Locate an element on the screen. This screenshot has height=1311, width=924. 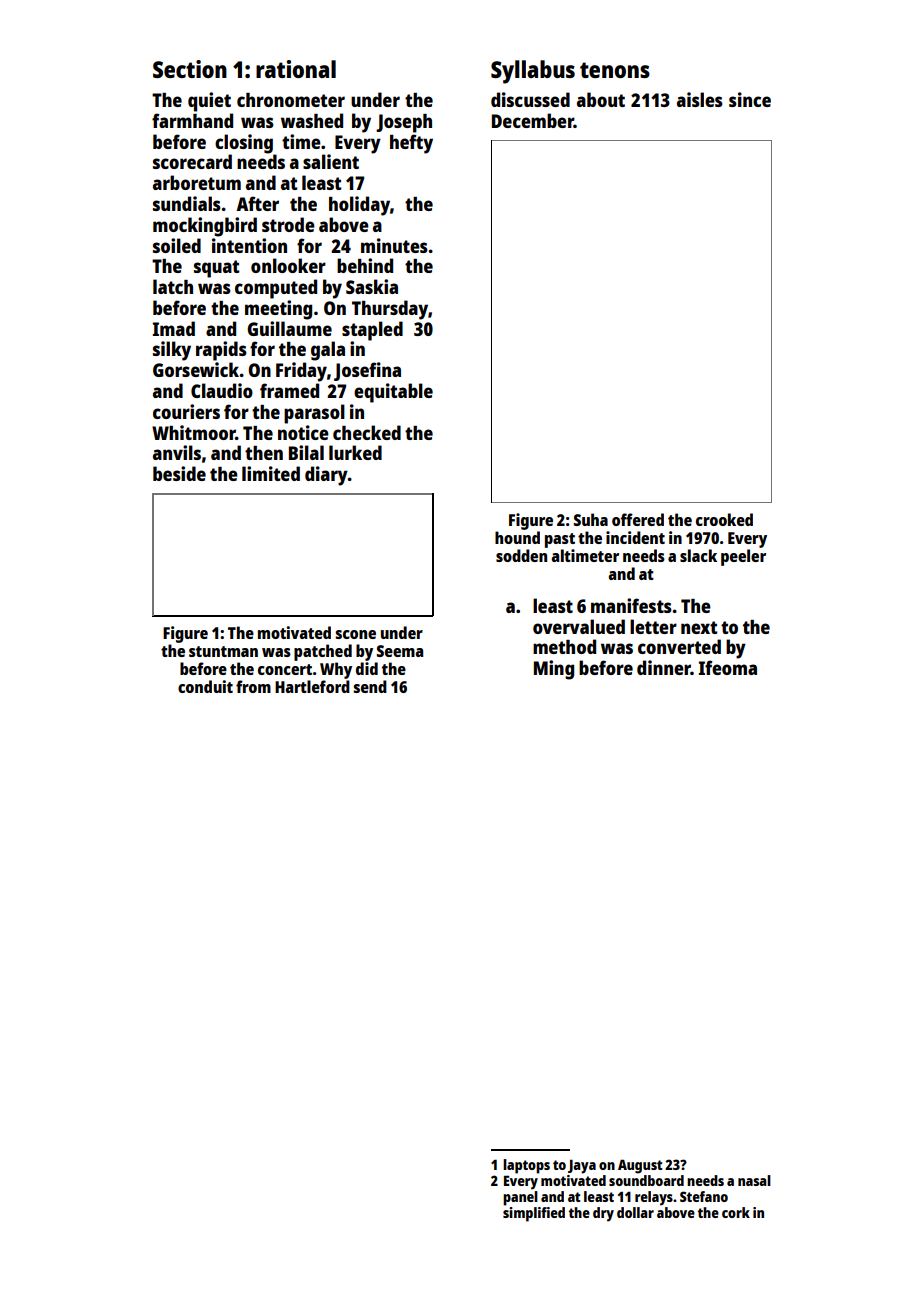
aisles is located at coordinates (700, 99).
